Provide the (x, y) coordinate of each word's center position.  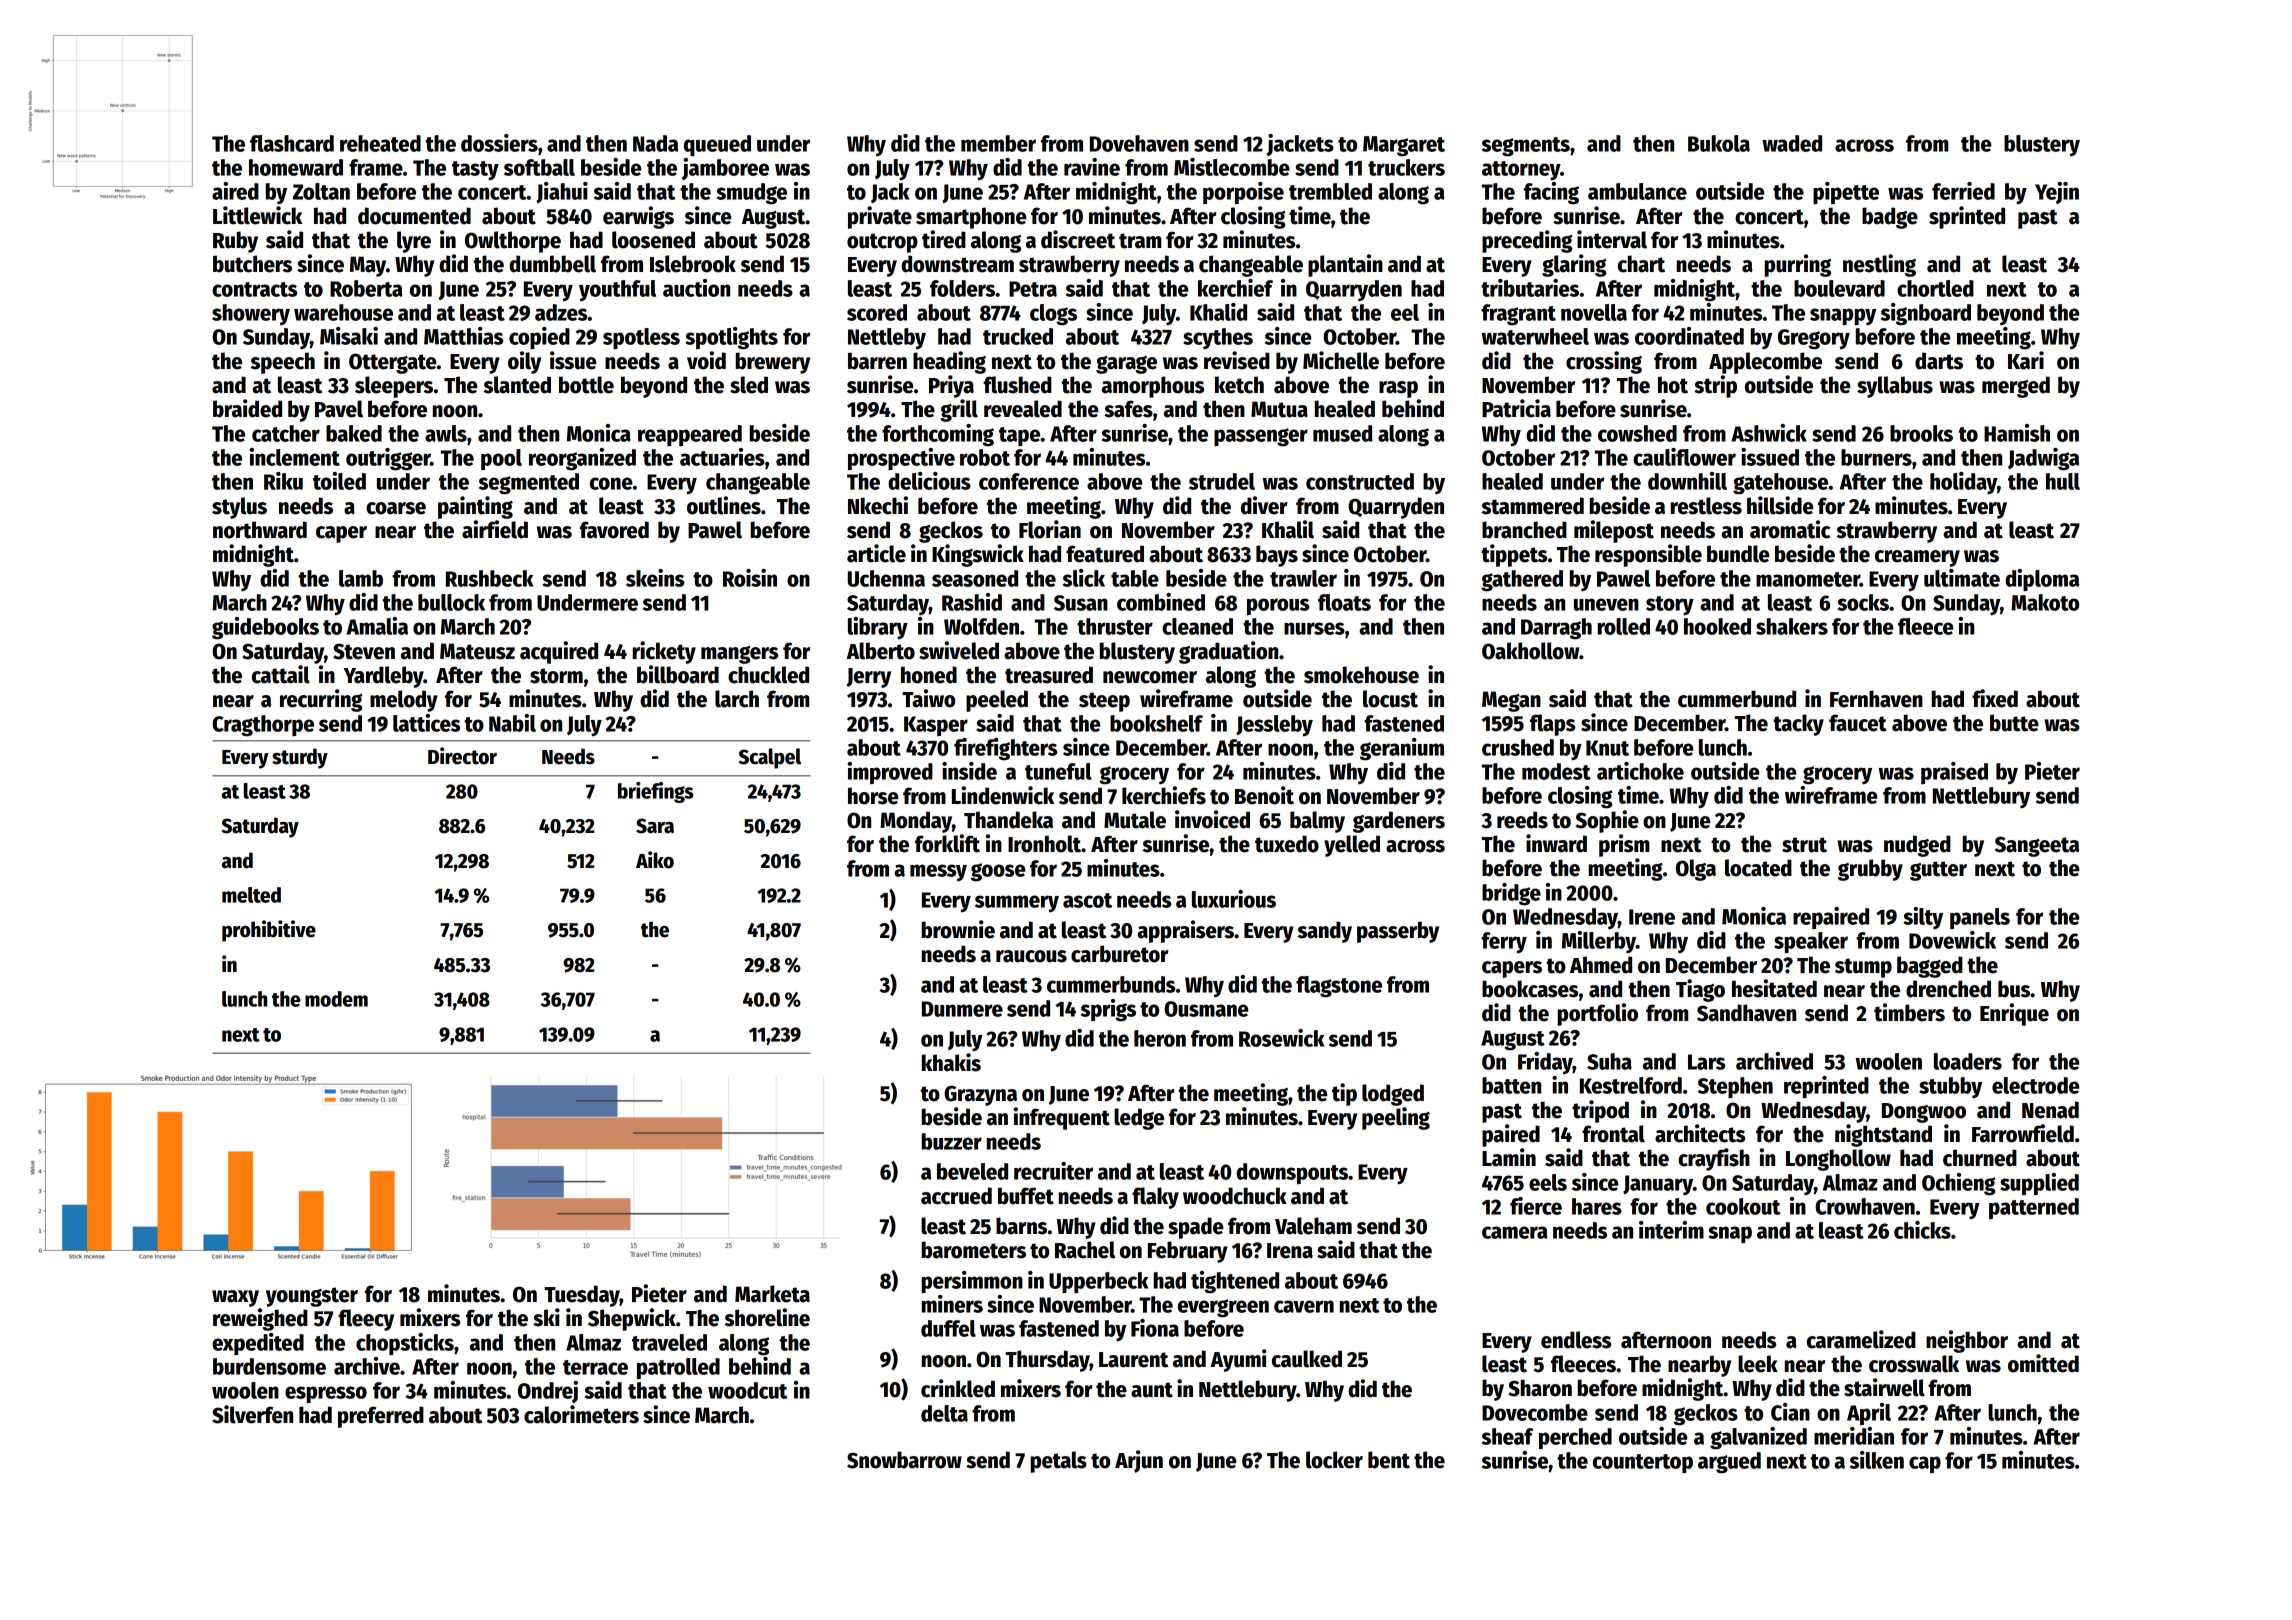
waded (1792, 143)
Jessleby (1274, 725)
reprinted (1826, 1087)
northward (260, 530)
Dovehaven (1139, 143)
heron (1160, 1038)
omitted (2043, 1363)
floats (1344, 602)
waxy (235, 1298)
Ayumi (1238, 1360)
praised (1954, 773)
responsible (1648, 555)
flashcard (292, 143)
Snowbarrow (904, 1460)
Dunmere (962, 1009)
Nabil (512, 723)
